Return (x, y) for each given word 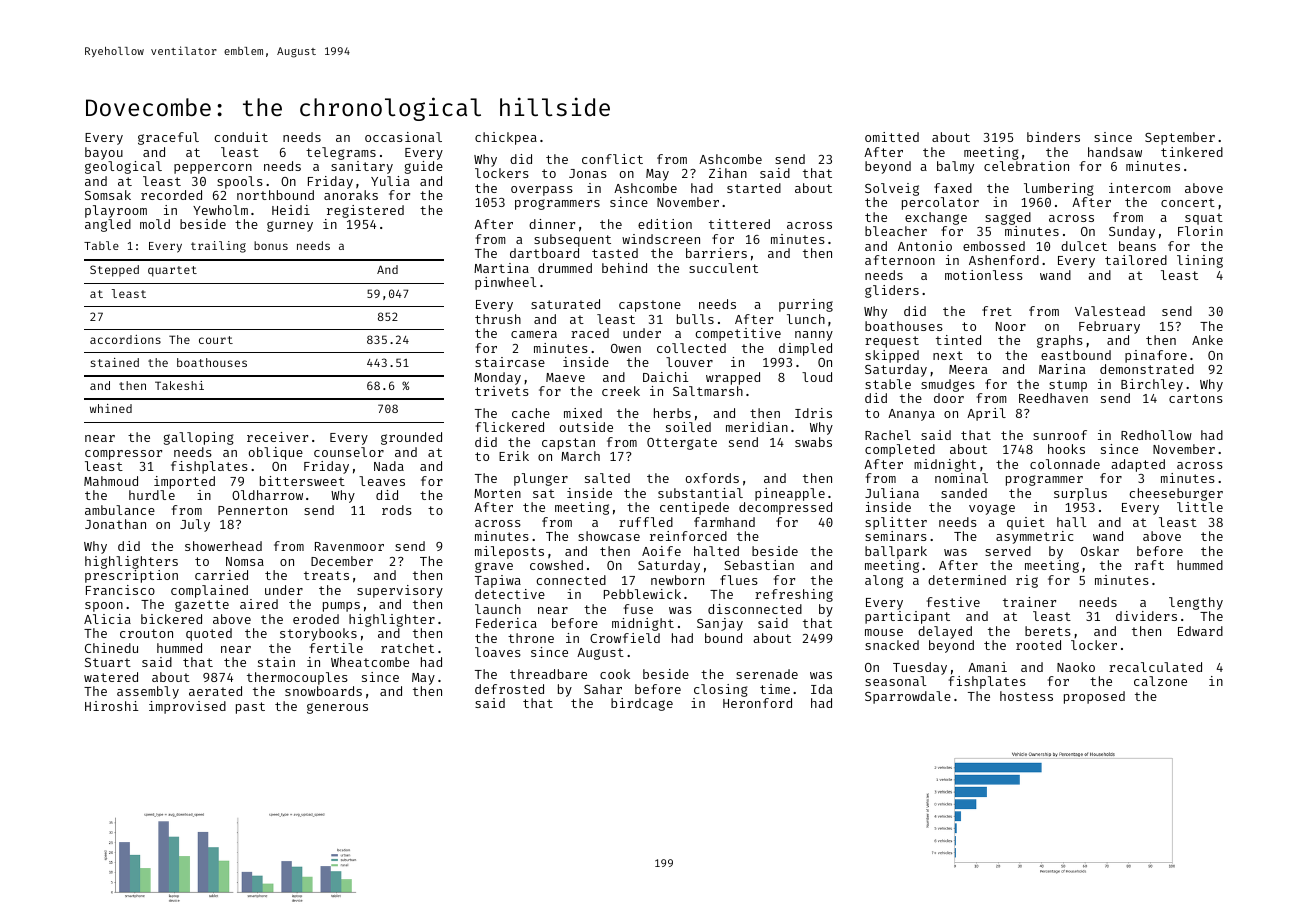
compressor (123, 455)
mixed (583, 413)
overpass (542, 191)
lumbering (1059, 189)
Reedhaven (1053, 398)
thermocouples (297, 678)
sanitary (362, 167)
